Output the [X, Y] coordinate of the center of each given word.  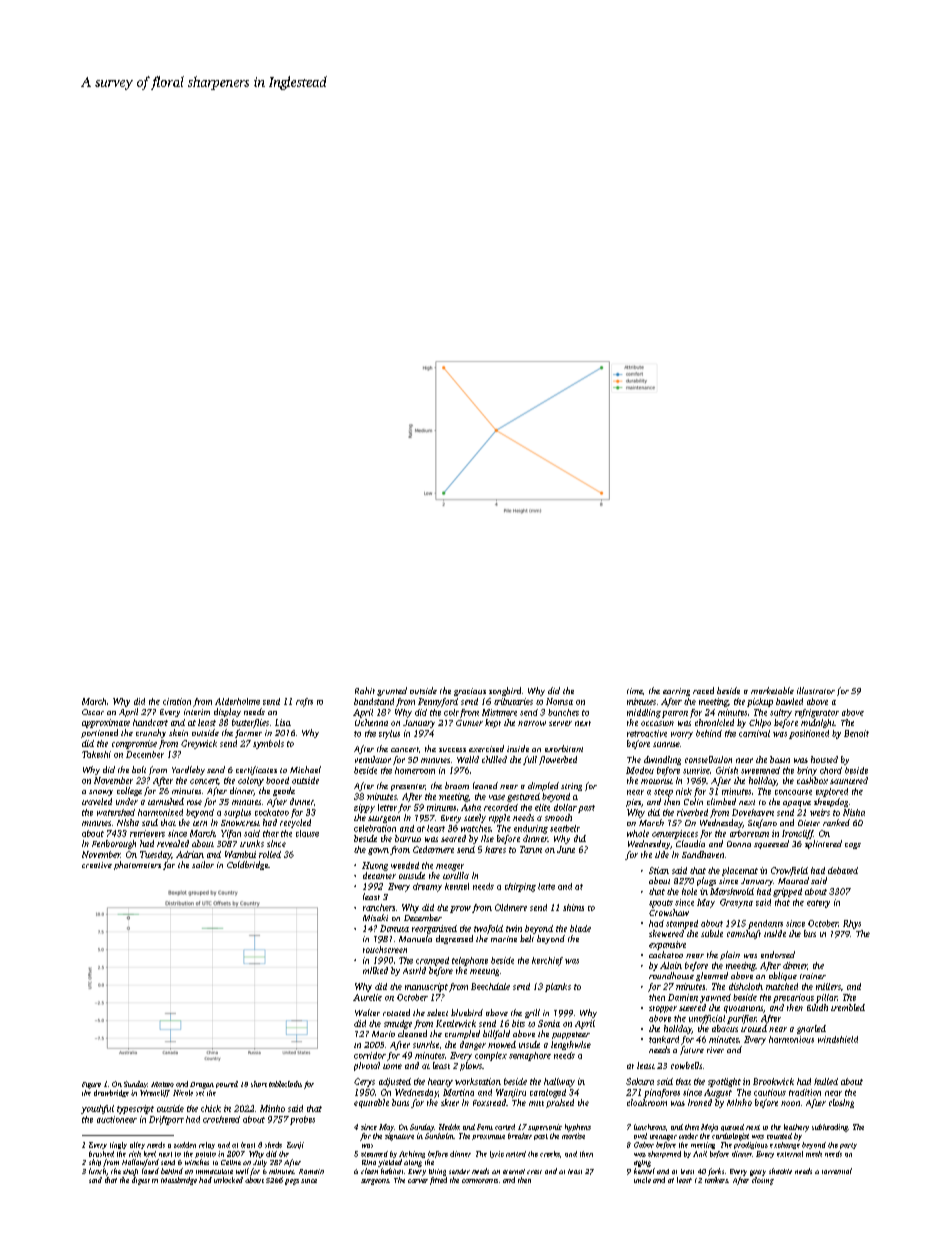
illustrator [816, 690]
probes [302, 1120]
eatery [818, 904]
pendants [765, 924]
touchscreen [385, 949]
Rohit [365, 690]
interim [197, 712]
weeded [405, 865]
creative [97, 865]
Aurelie [367, 997]
